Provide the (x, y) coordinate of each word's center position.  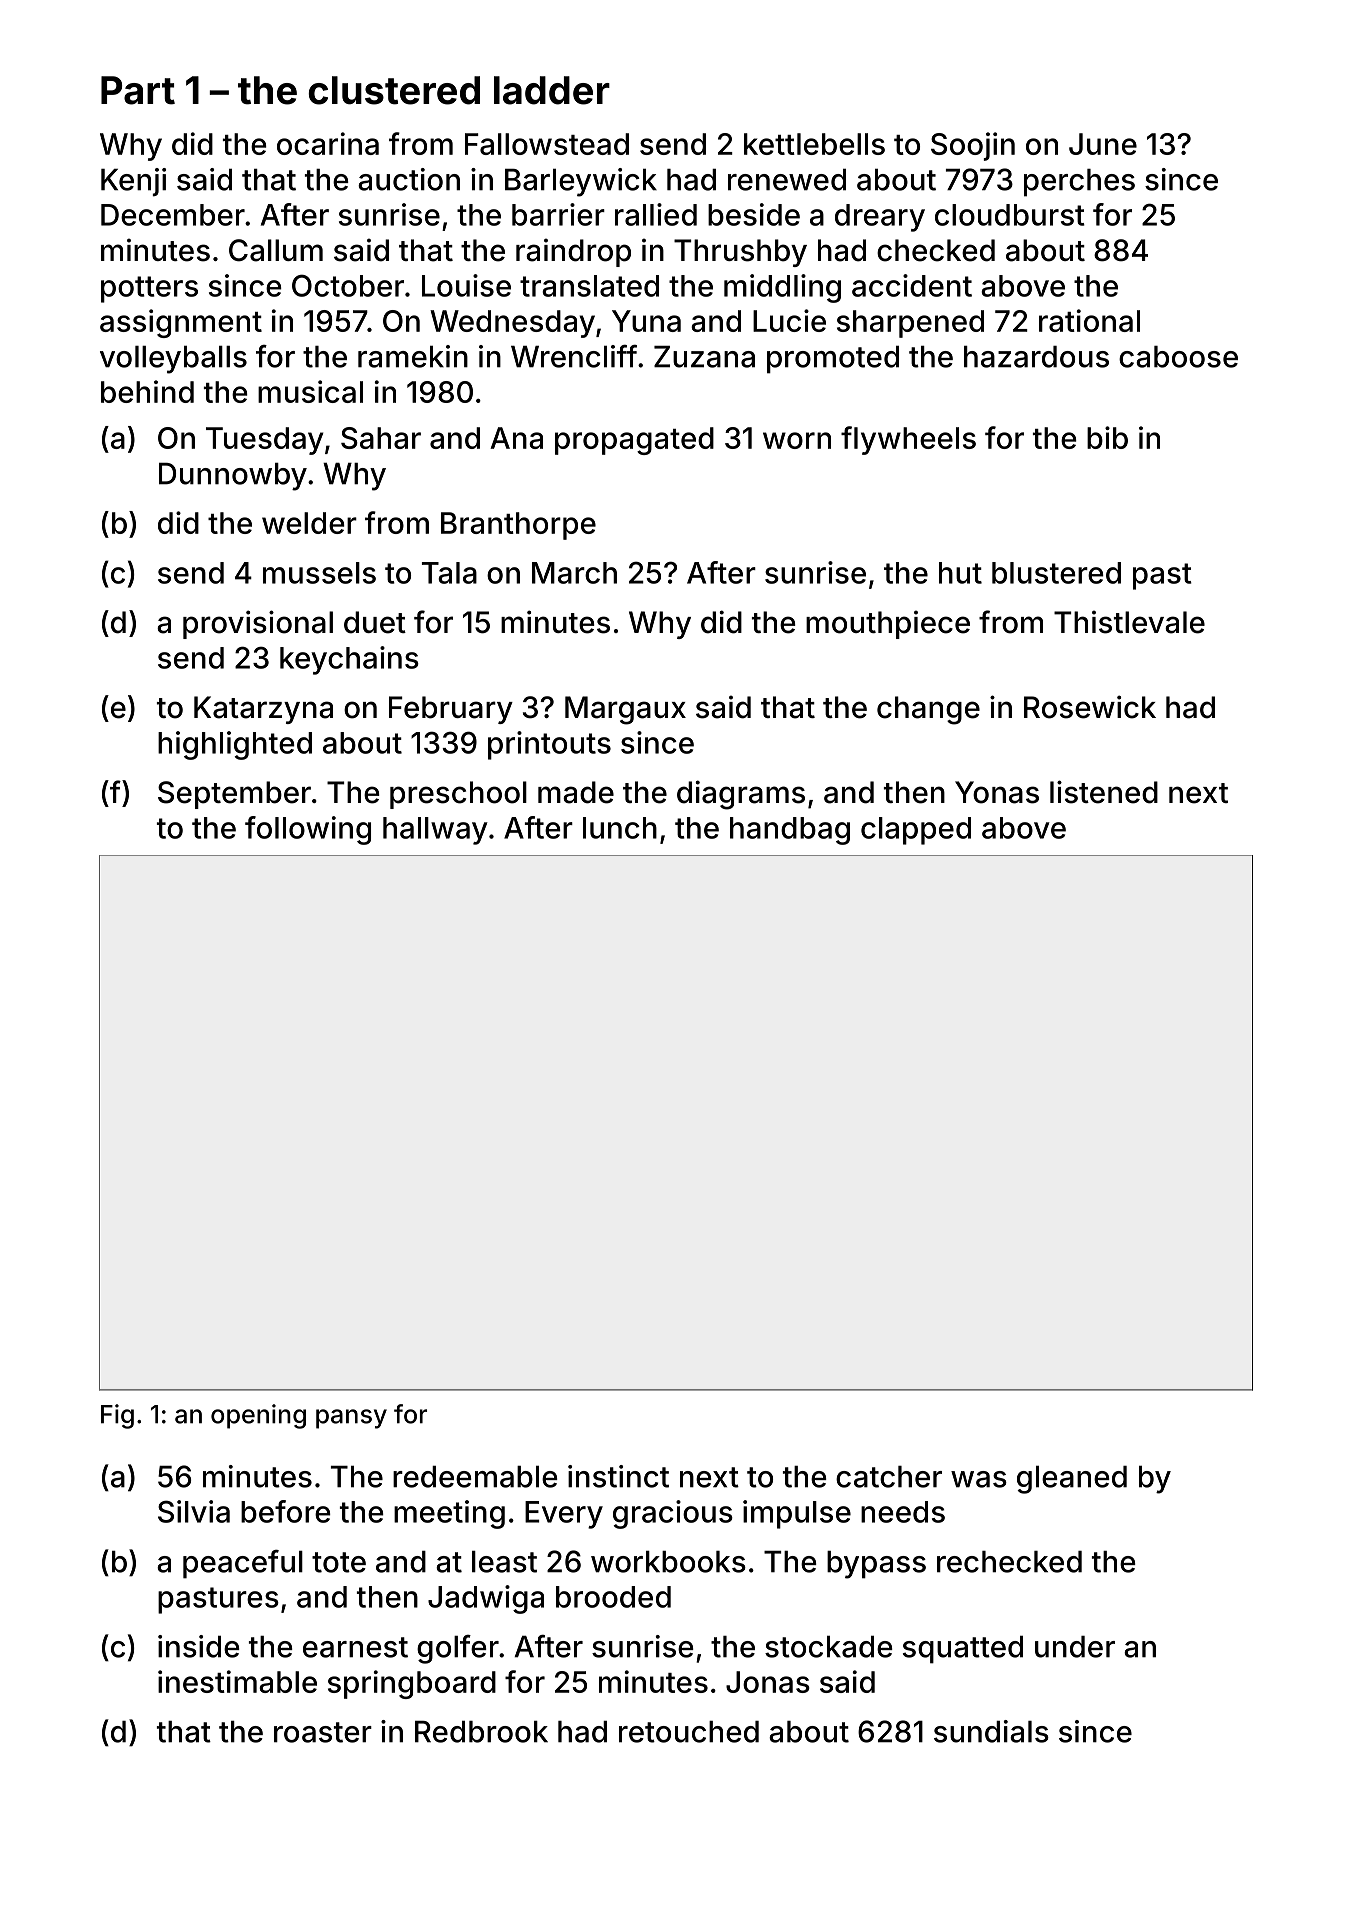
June (1103, 144)
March (574, 573)
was (979, 1479)
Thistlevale (1129, 622)
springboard (412, 1684)
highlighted (235, 745)
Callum (276, 250)
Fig (117, 1416)
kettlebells (814, 144)
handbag (790, 831)
